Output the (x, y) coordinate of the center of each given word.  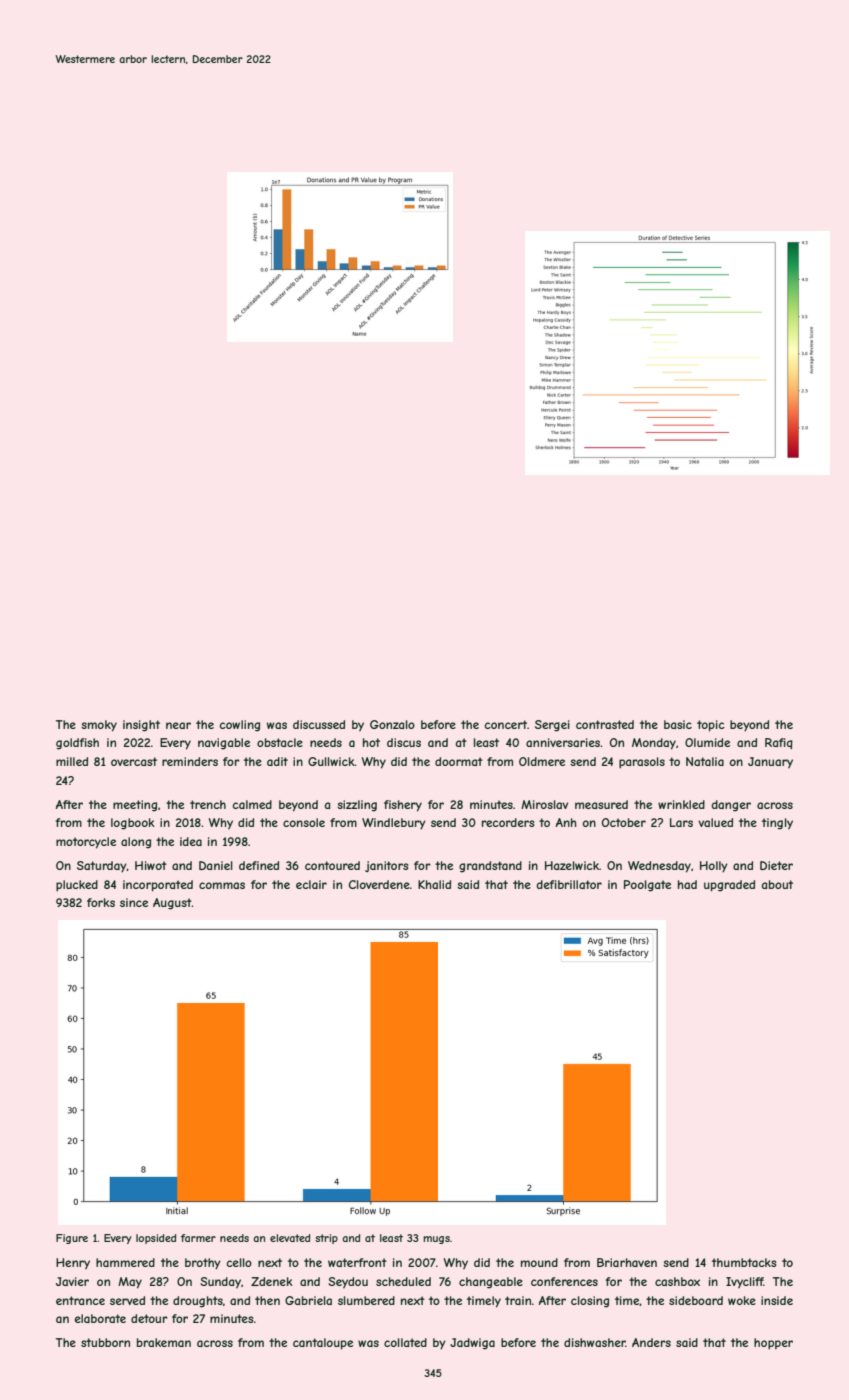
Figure (72, 1239)
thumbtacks (744, 1262)
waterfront (357, 1262)
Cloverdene (379, 884)
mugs (436, 1240)
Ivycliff (745, 1282)
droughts (198, 1302)
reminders (190, 761)
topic (711, 726)
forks (101, 902)
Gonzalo (392, 724)
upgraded (729, 886)
